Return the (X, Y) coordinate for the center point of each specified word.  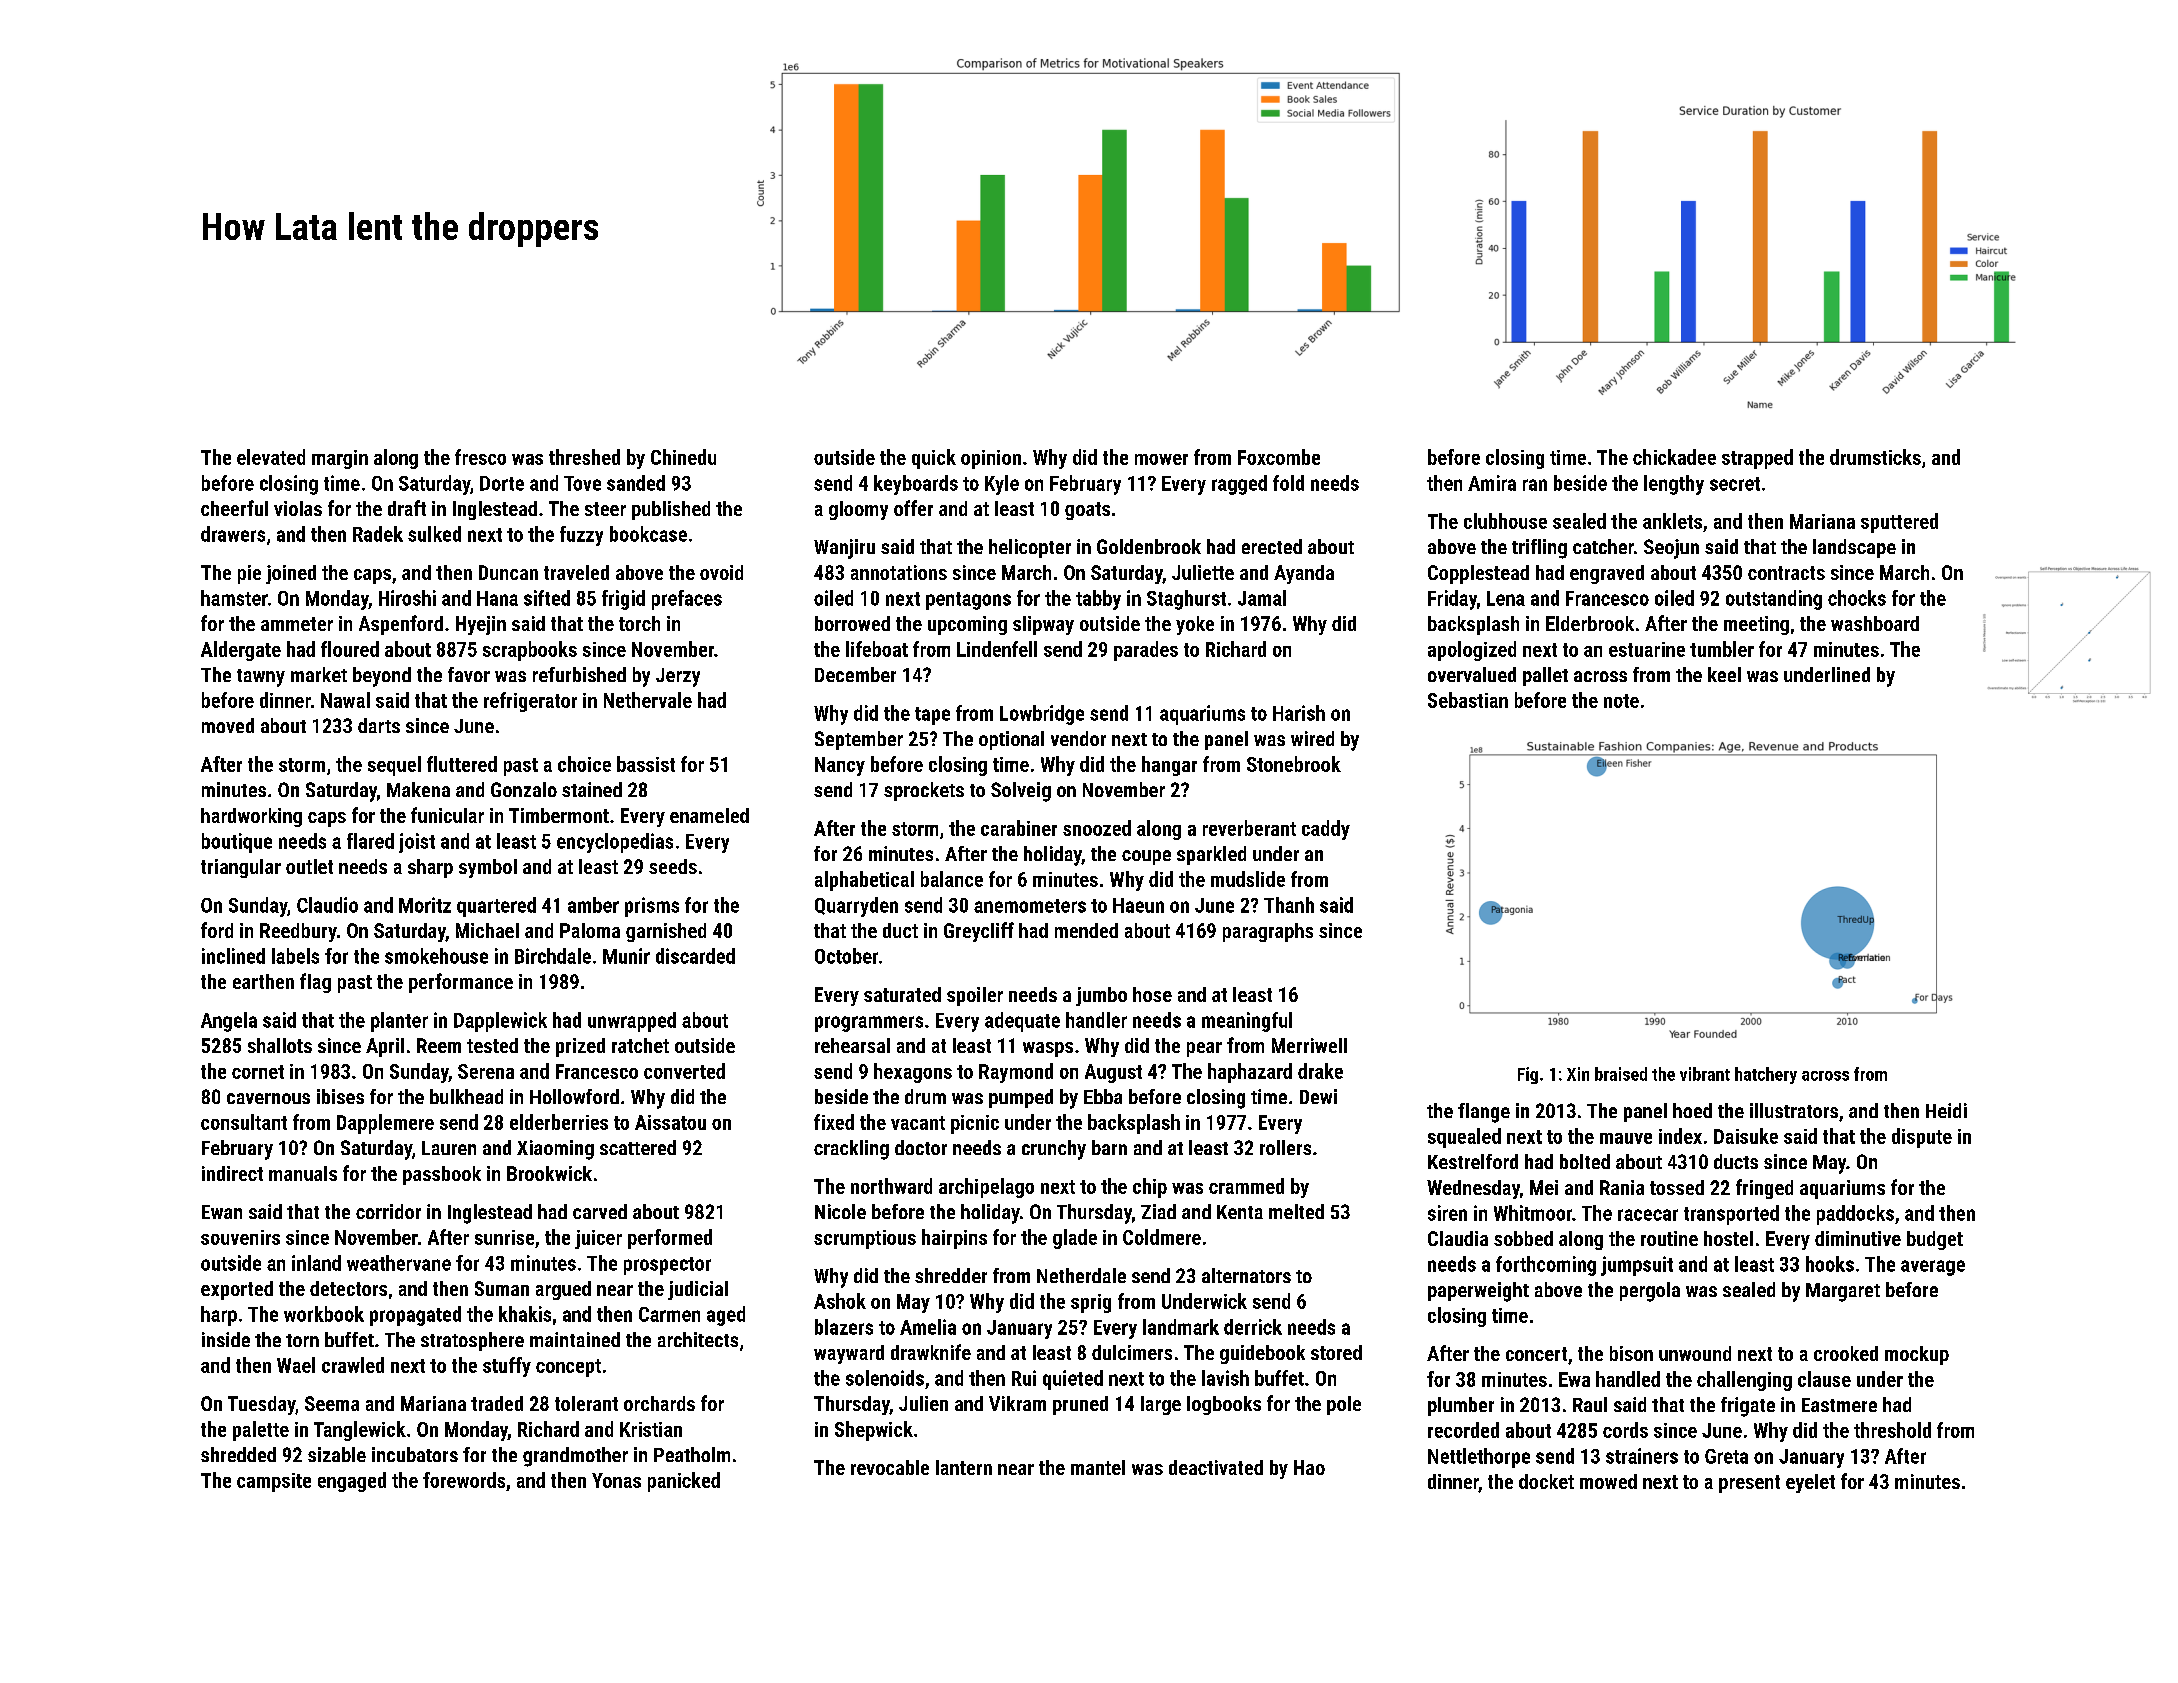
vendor (1078, 738)
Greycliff (979, 932)
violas (298, 508)
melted (1296, 1211)
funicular (447, 815)
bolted (1585, 1161)
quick (934, 459)
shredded (238, 1454)
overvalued (1472, 674)
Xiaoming (555, 1150)
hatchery (1766, 1075)
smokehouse (436, 956)
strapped (1757, 459)
